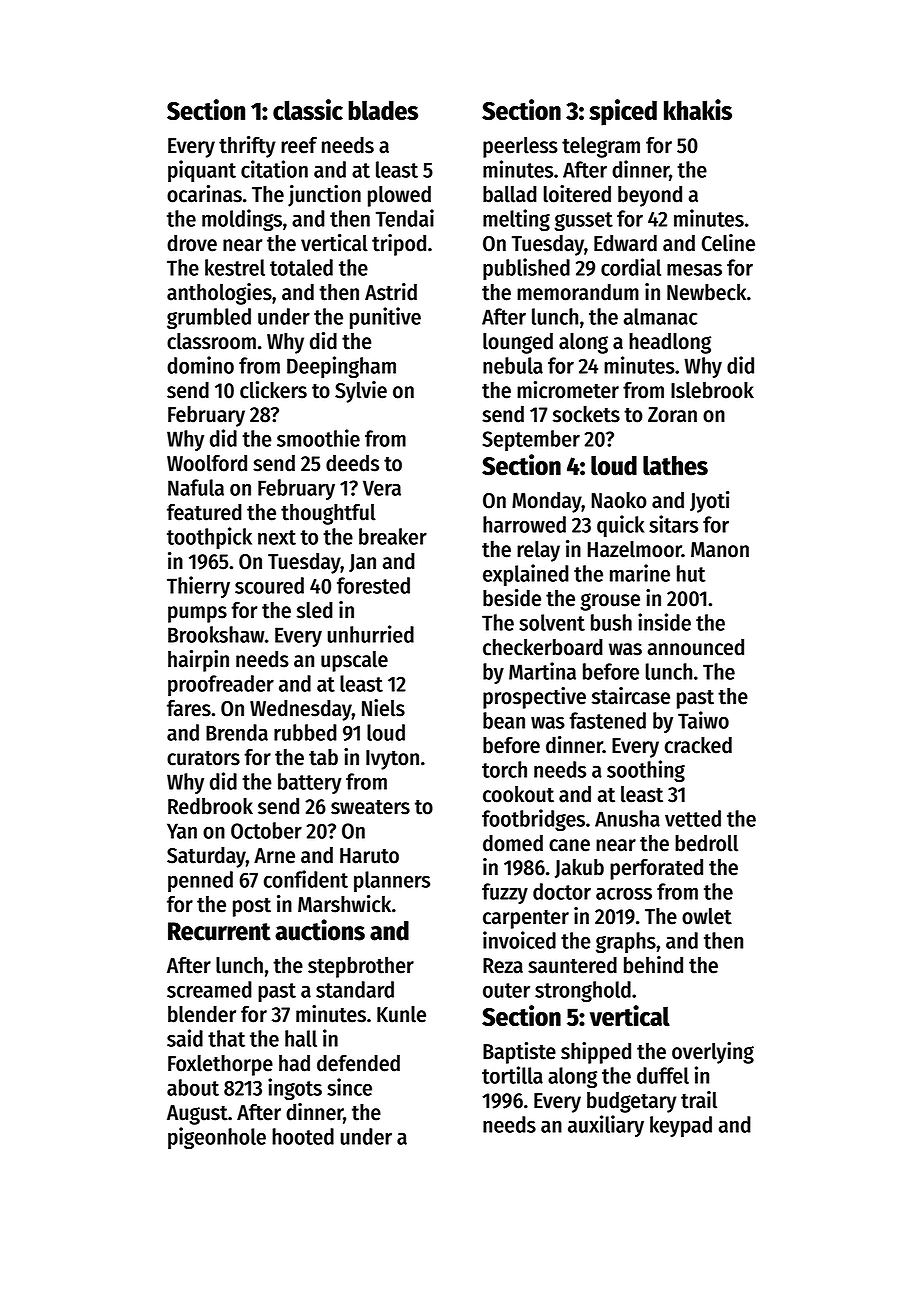  Describe the element at coordinates (324, 196) in the screenshot. I see `junction` at that location.
